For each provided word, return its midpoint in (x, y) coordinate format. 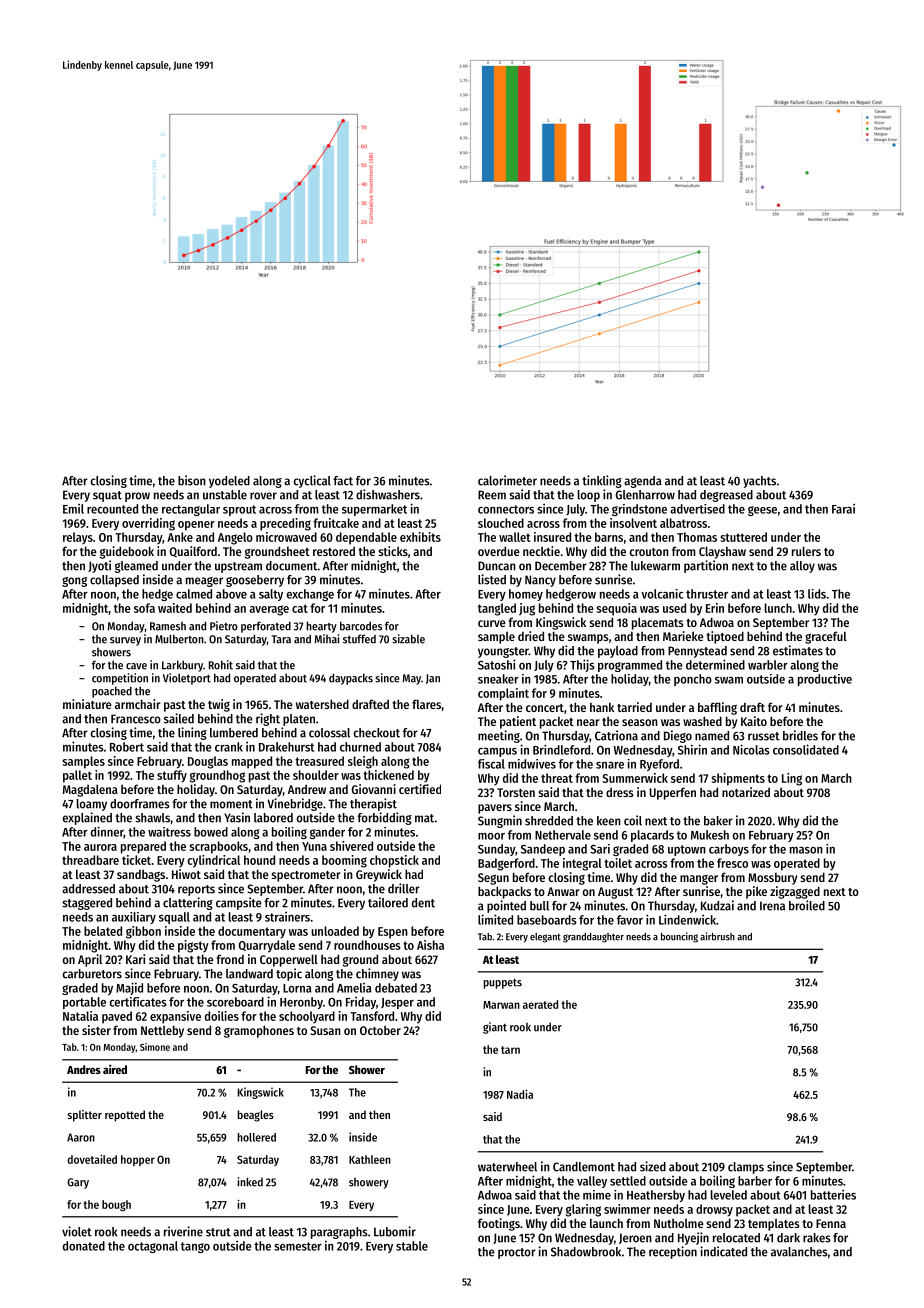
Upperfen (672, 793)
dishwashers (388, 494)
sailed (179, 718)
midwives (532, 764)
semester (298, 1246)
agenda (643, 482)
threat (557, 778)
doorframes (140, 804)
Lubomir (395, 1231)
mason (806, 850)
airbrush (717, 936)
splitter (84, 1116)
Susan (325, 1030)
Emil (73, 509)
